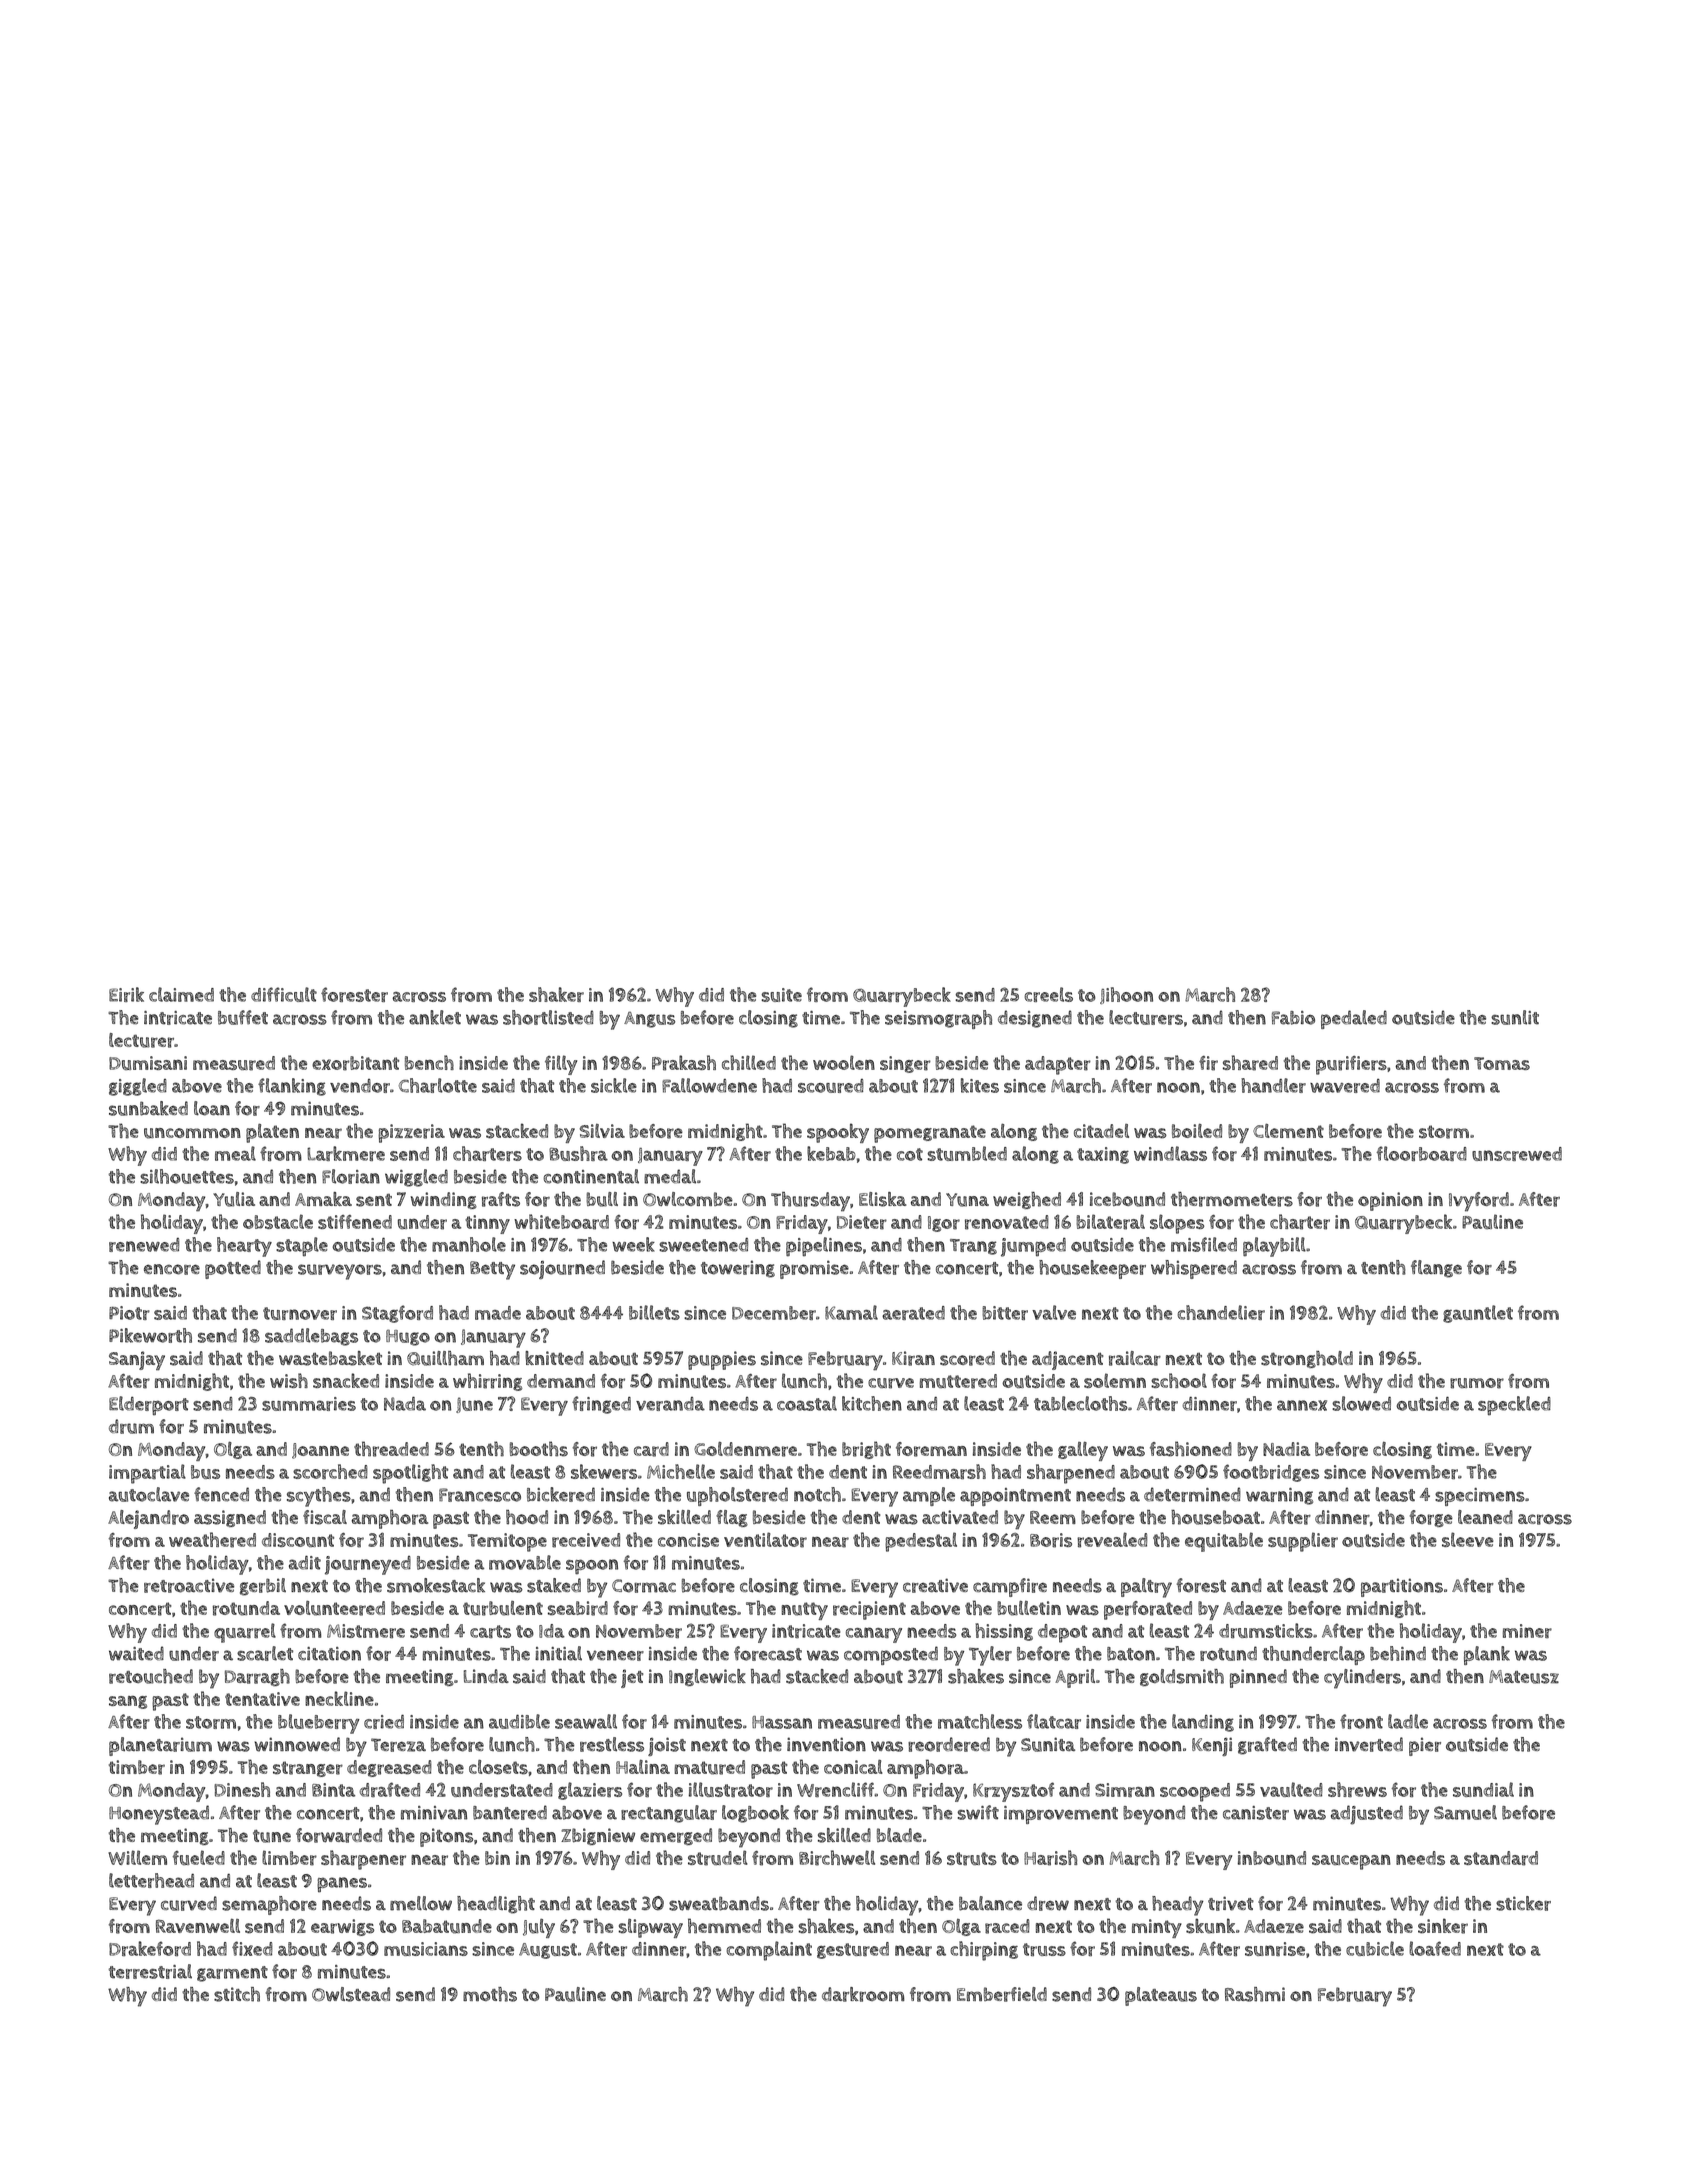 The width and height of the document is (1683, 2178). Describe the element at coordinates (1013, 1792) in the document. I see `Krzysztof` at that location.
